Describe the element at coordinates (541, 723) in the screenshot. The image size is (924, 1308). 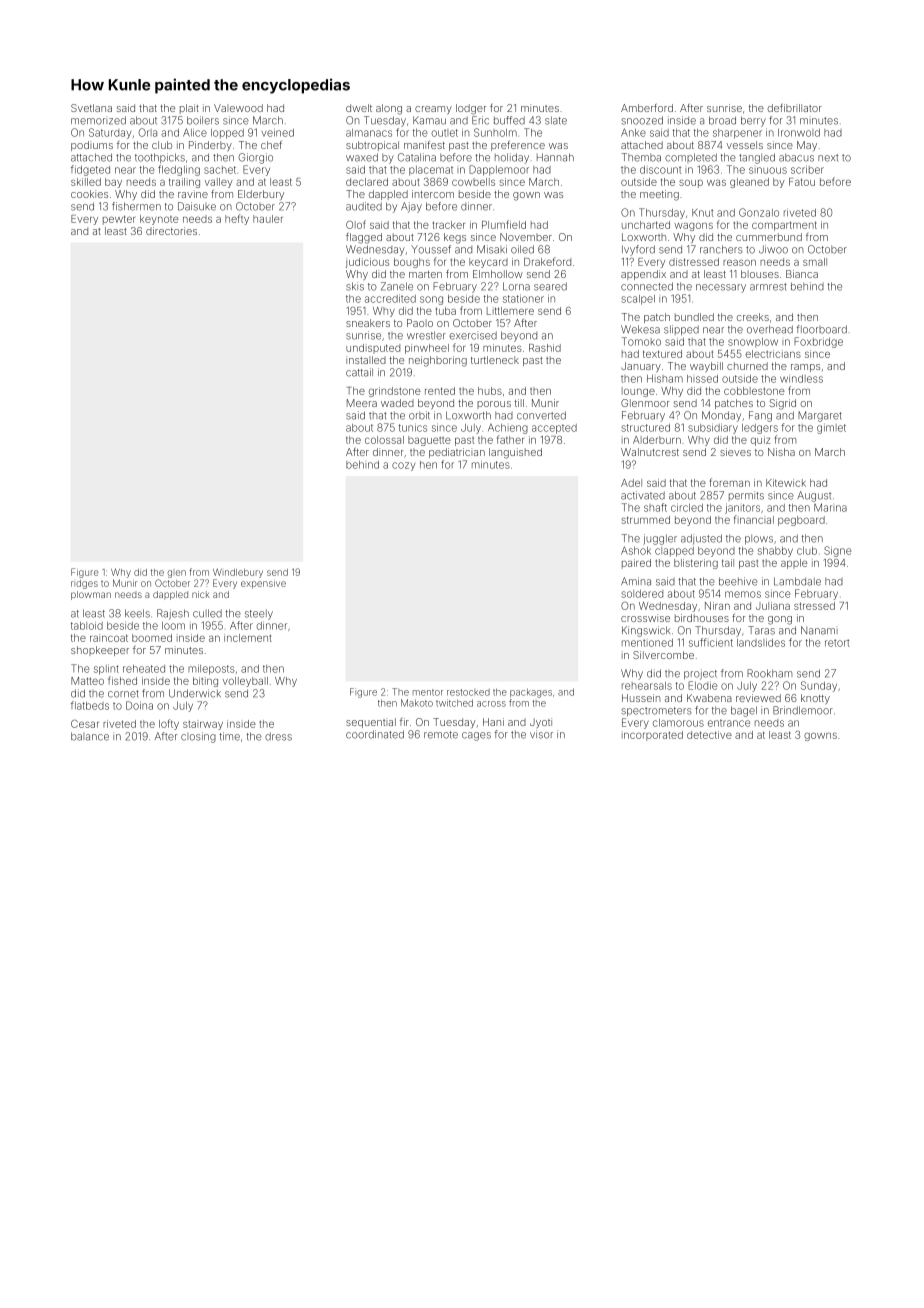
I see `Jyoti` at that location.
